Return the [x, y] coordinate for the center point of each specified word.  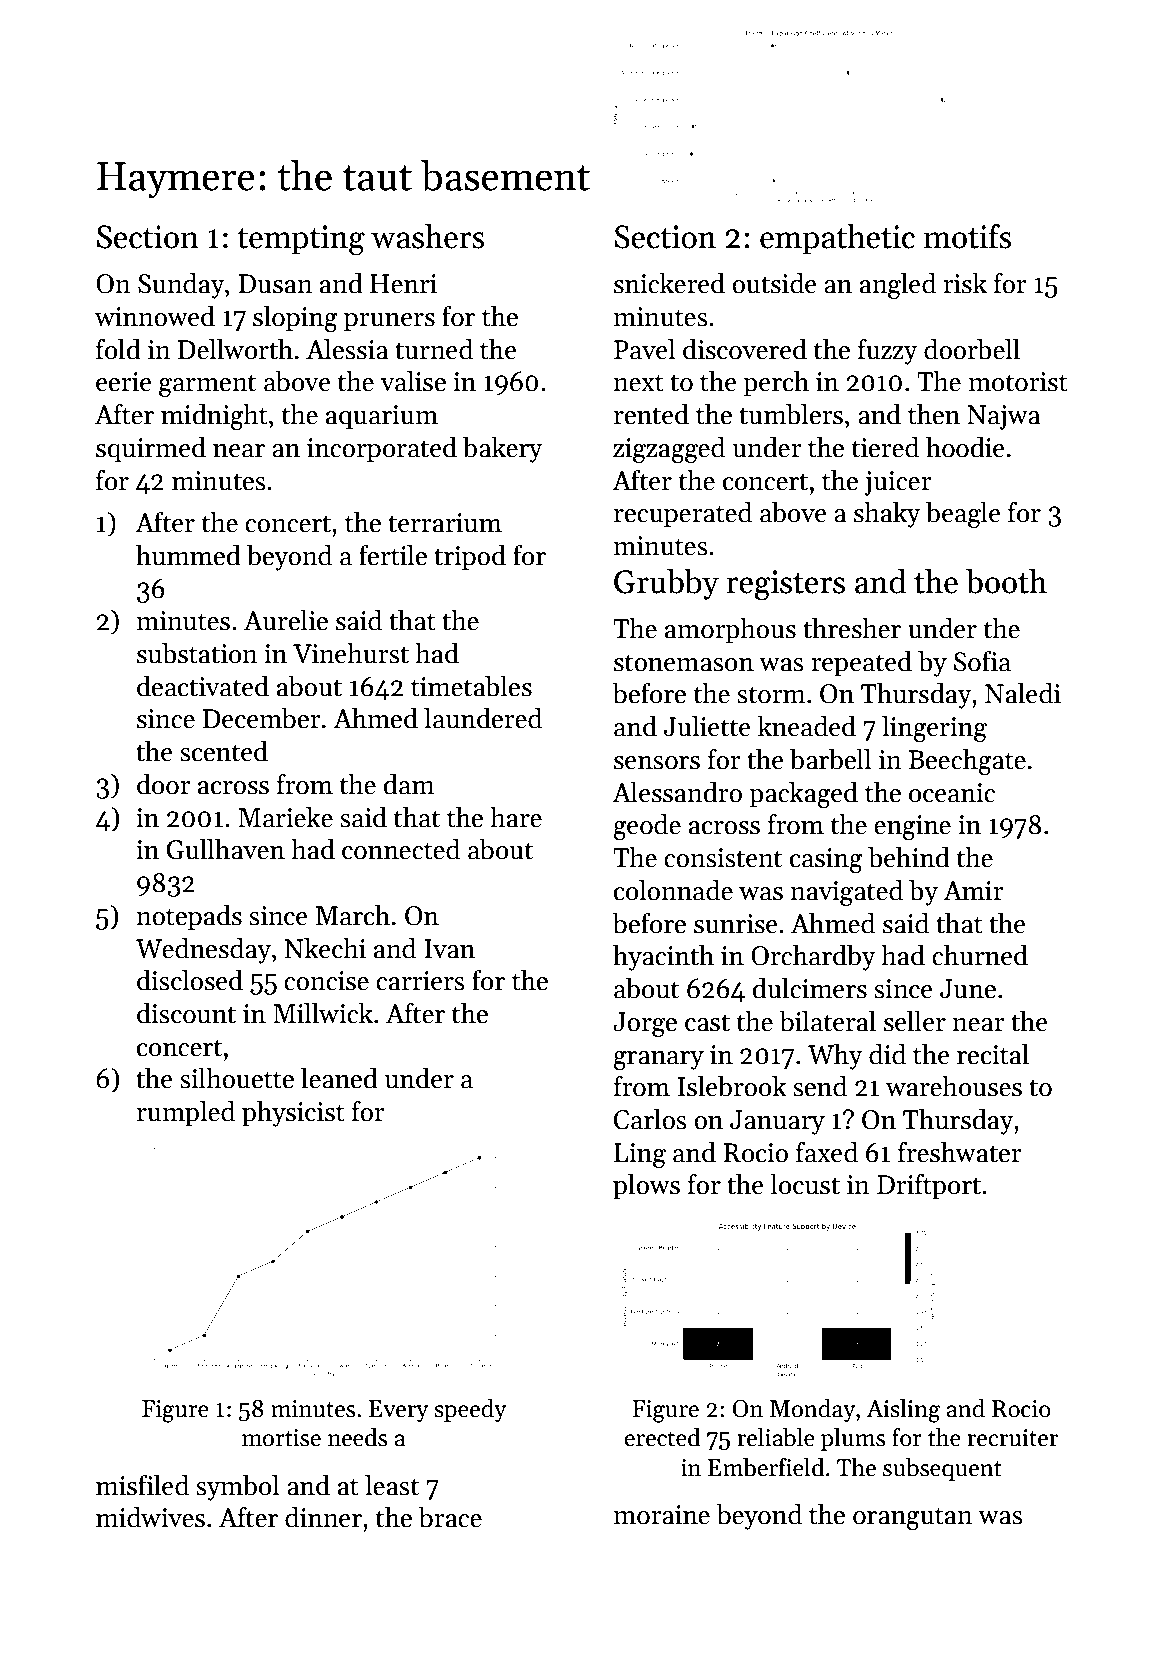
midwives [150, 1517]
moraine [661, 1515]
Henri [403, 284]
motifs [967, 236]
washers [428, 236]
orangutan [913, 1518]
